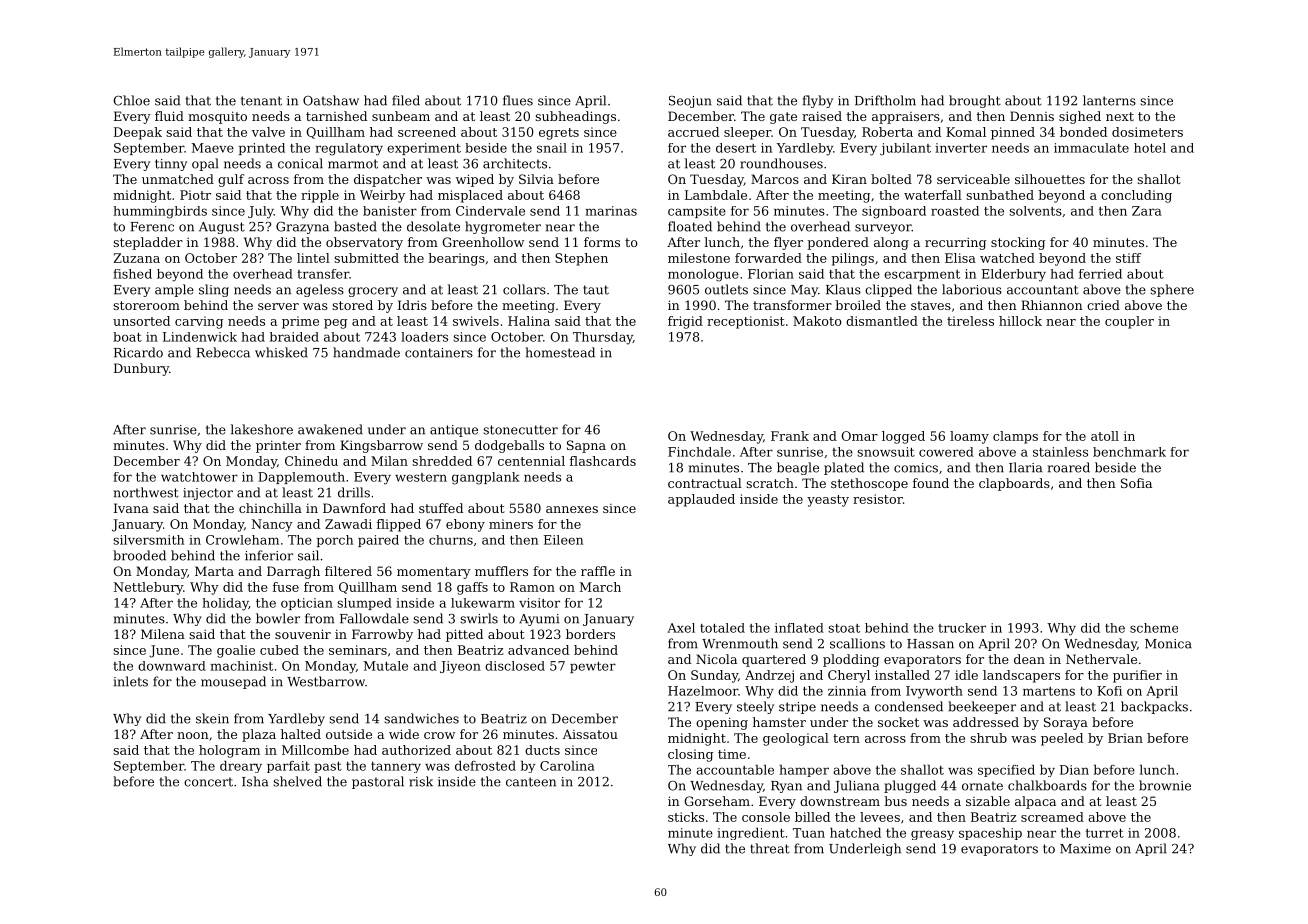 This page has height=924, width=1308. I want to click on Millcombe, so click(315, 750).
